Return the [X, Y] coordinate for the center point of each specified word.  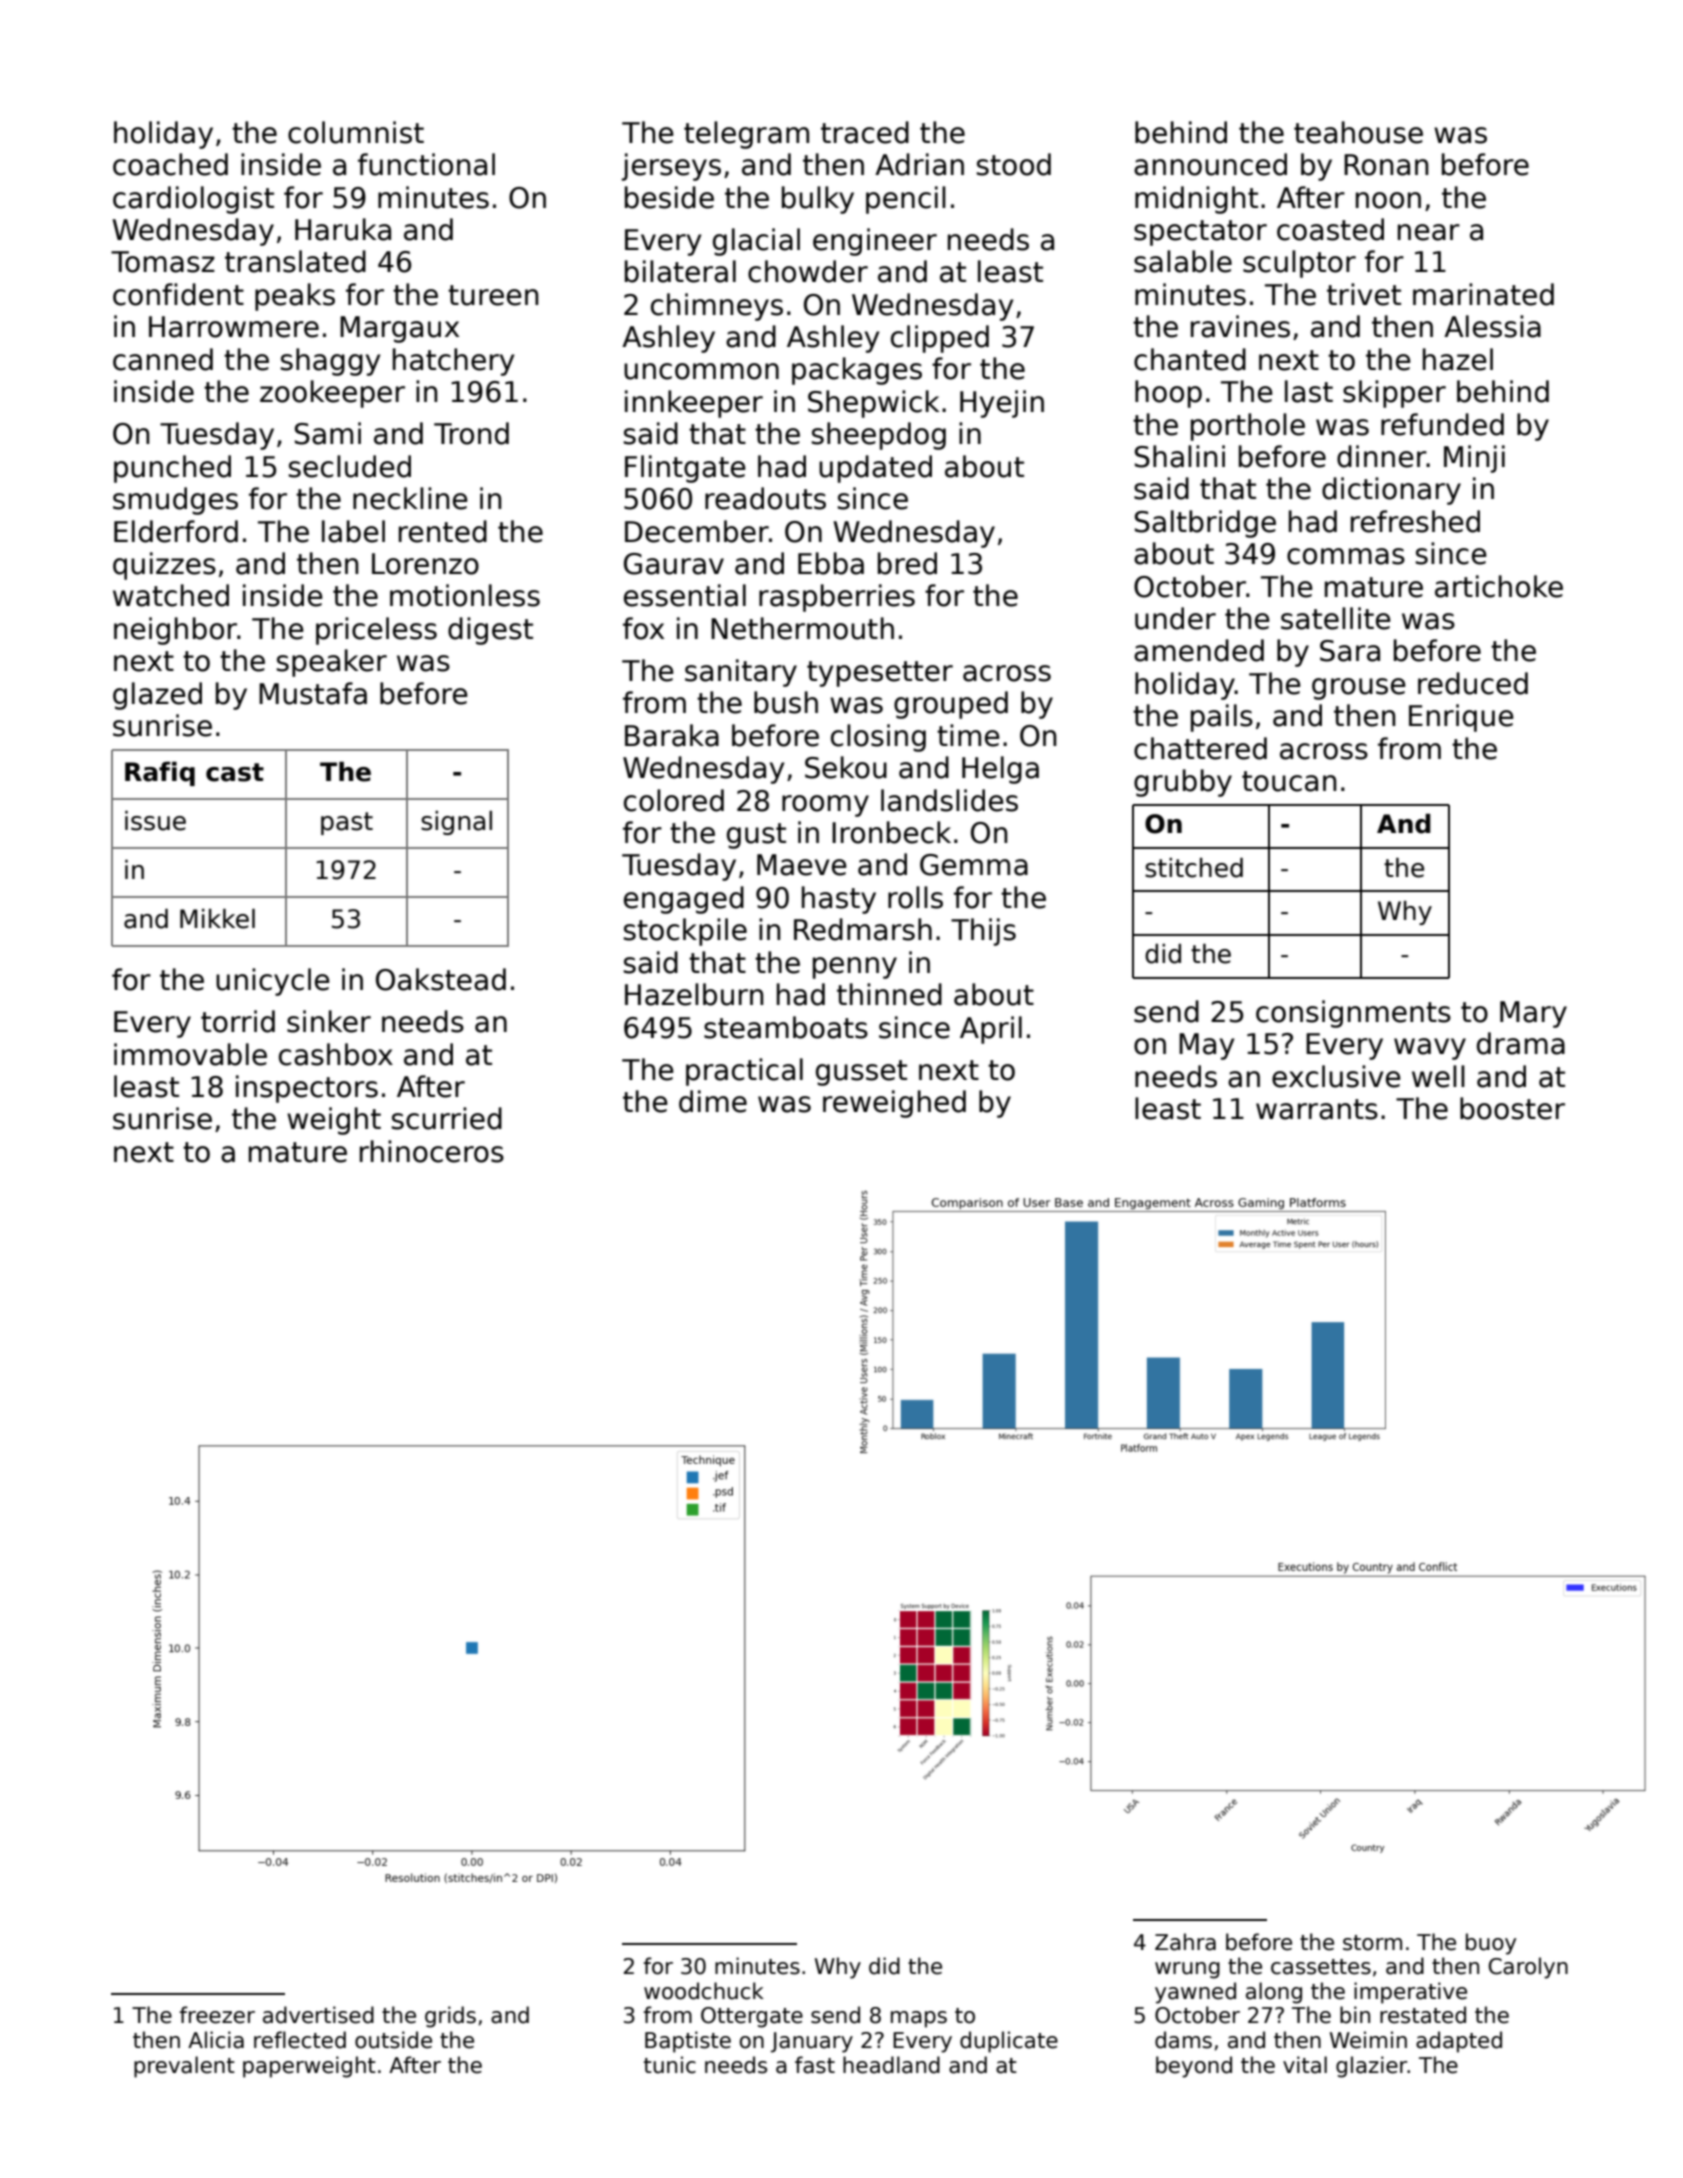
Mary [1533, 1014]
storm [1372, 1943]
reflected [300, 2040]
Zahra [1185, 1942]
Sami [328, 433]
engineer [875, 242]
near [1429, 232]
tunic [670, 2065]
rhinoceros [432, 1151]
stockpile [685, 932]
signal [456, 823]
